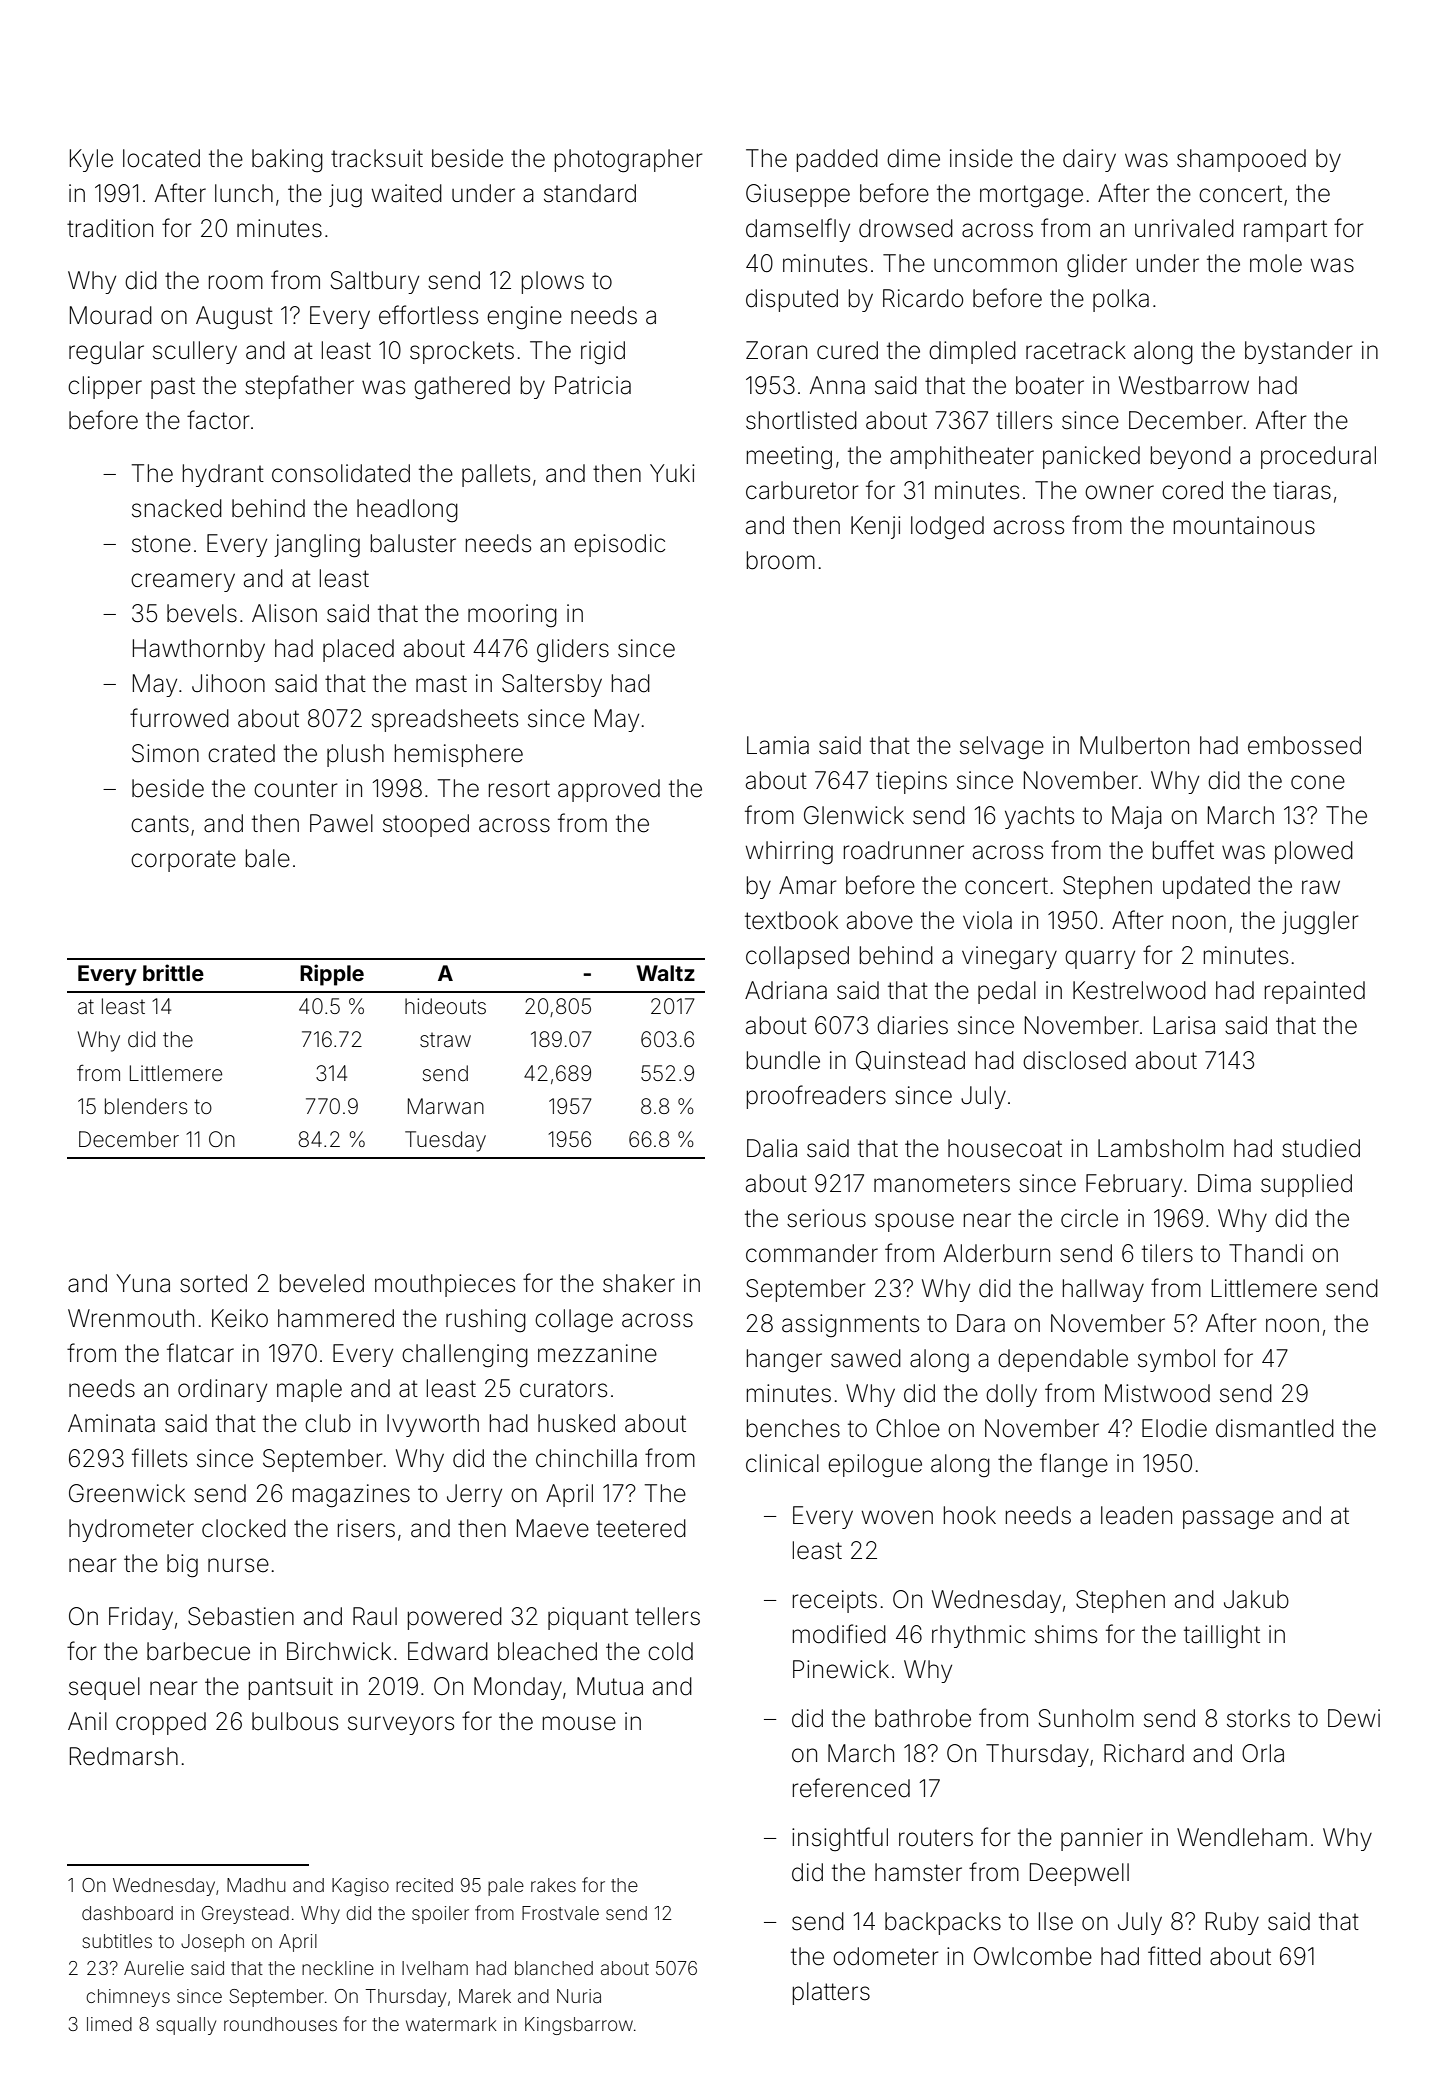 This image has height=2100, width=1450. What do you see at coordinates (1241, 160) in the image?
I see `shampooed` at bounding box center [1241, 160].
